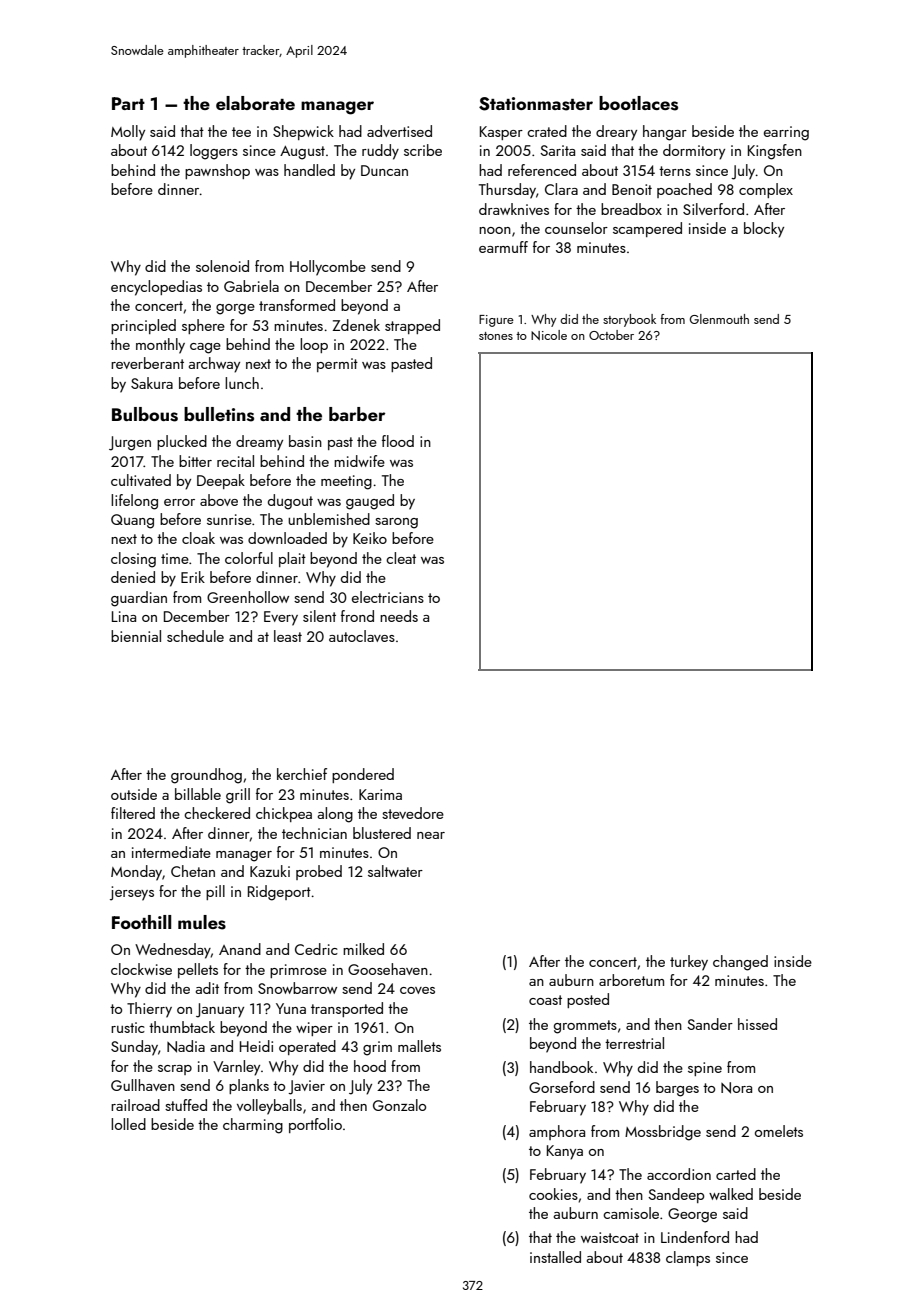  Describe the element at coordinates (545, 1000) in the image. I see `coast` at that location.
